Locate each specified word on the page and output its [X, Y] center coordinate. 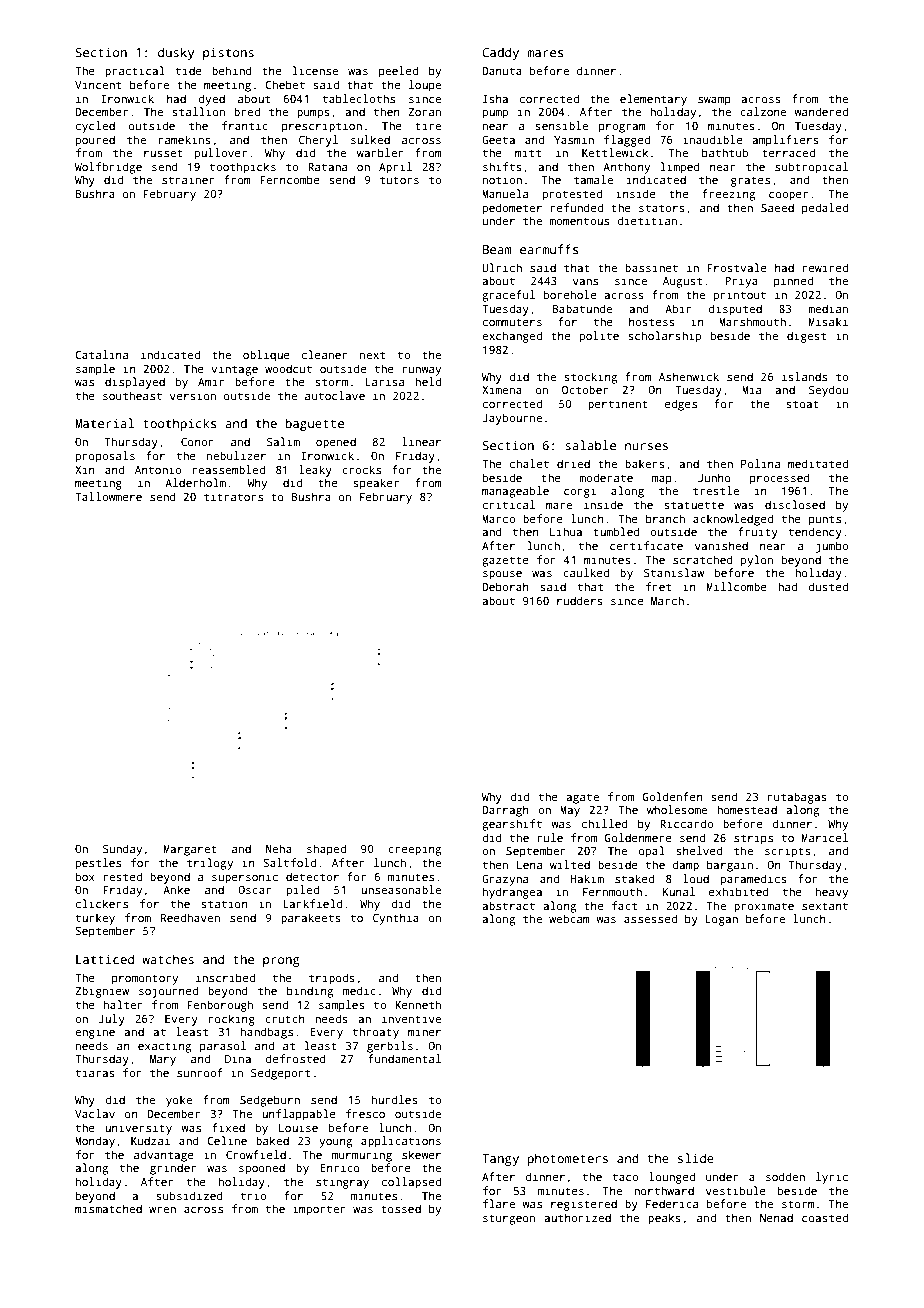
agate [582, 798]
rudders [580, 600]
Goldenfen [673, 796]
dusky [176, 53]
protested [572, 195]
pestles [98, 864]
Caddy [500, 53]
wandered [821, 111]
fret [658, 586]
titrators [233, 496]
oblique [266, 356]
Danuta [502, 71]
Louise [298, 1127]
